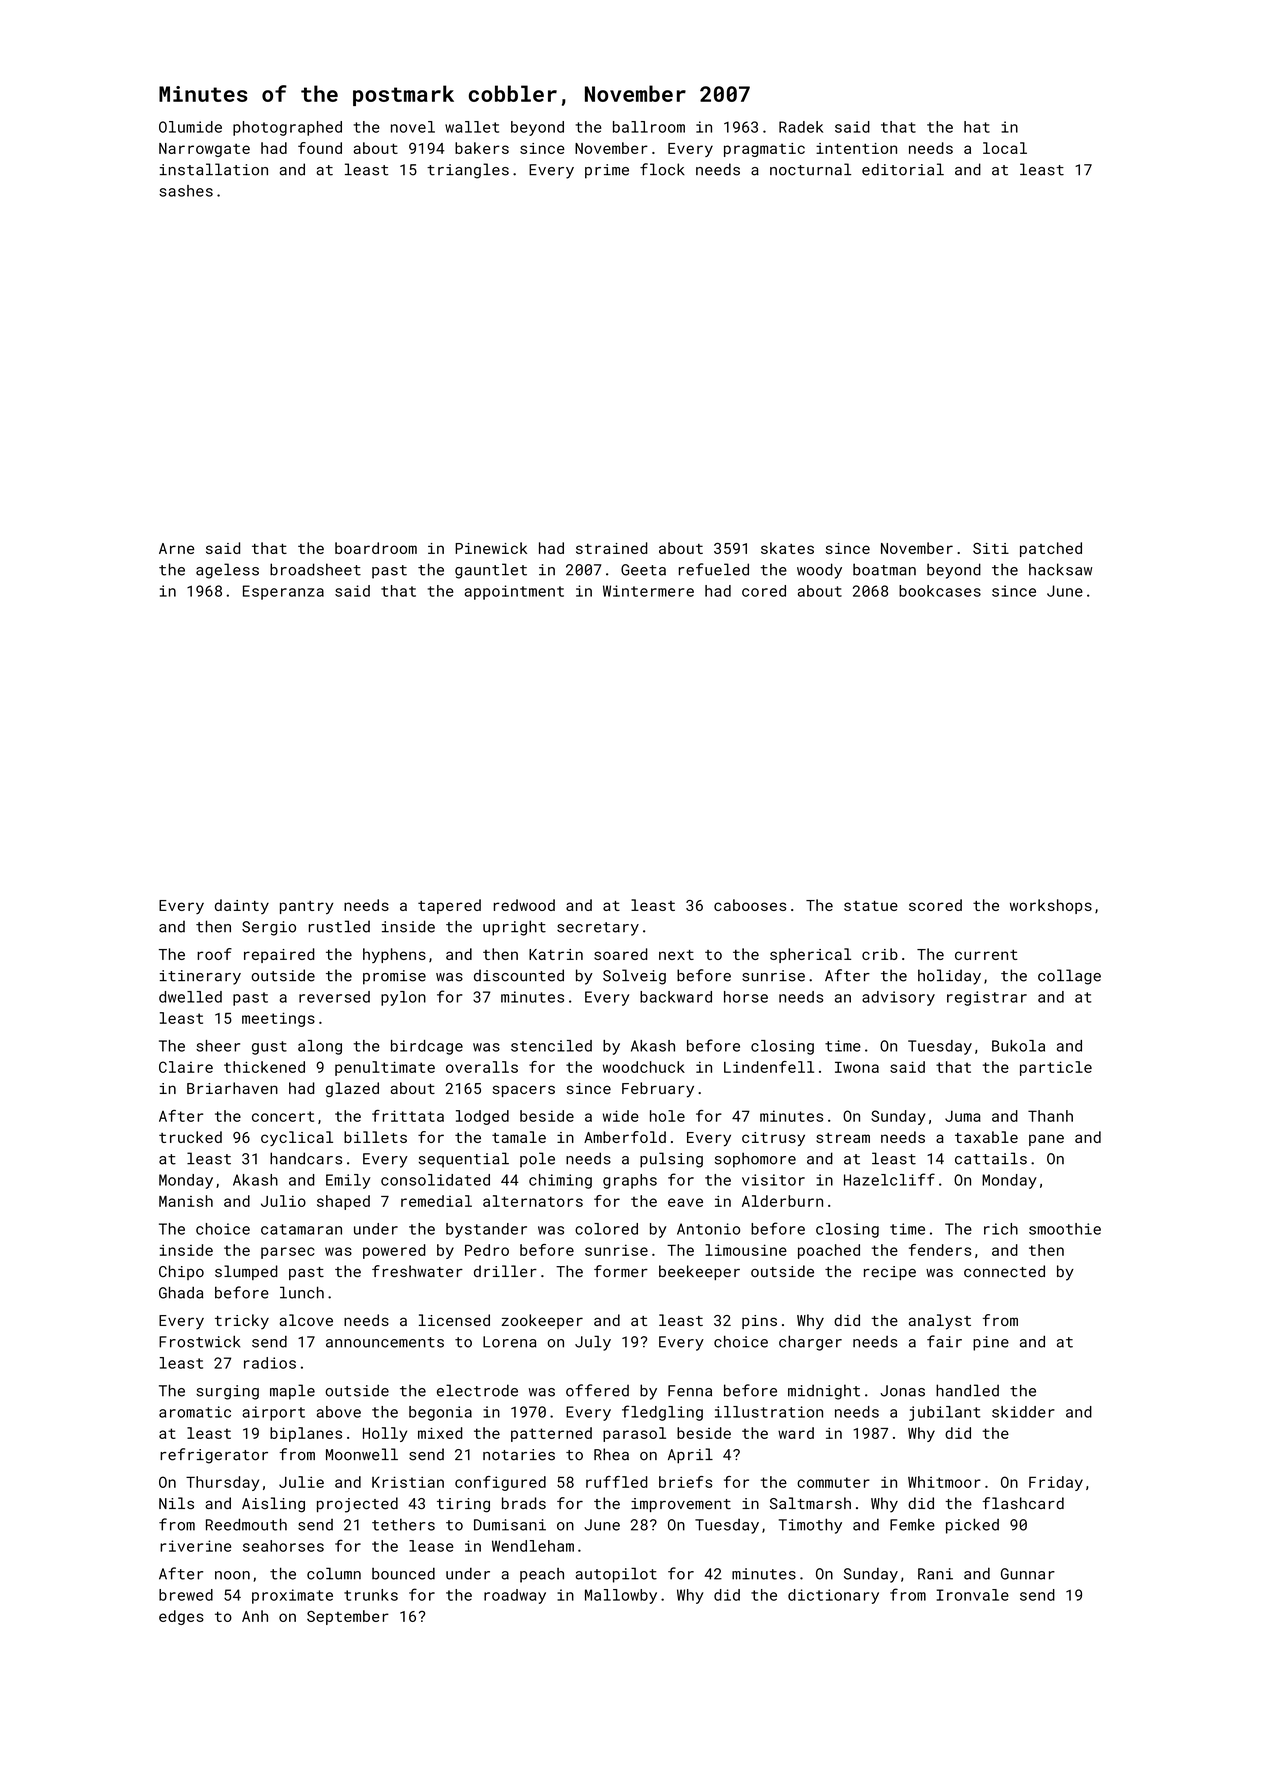 The height and width of the screenshot is (1791, 1266). What do you see at coordinates (449, 906) in the screenshot?
I see `tapered` at bounding box center [449, 906].
